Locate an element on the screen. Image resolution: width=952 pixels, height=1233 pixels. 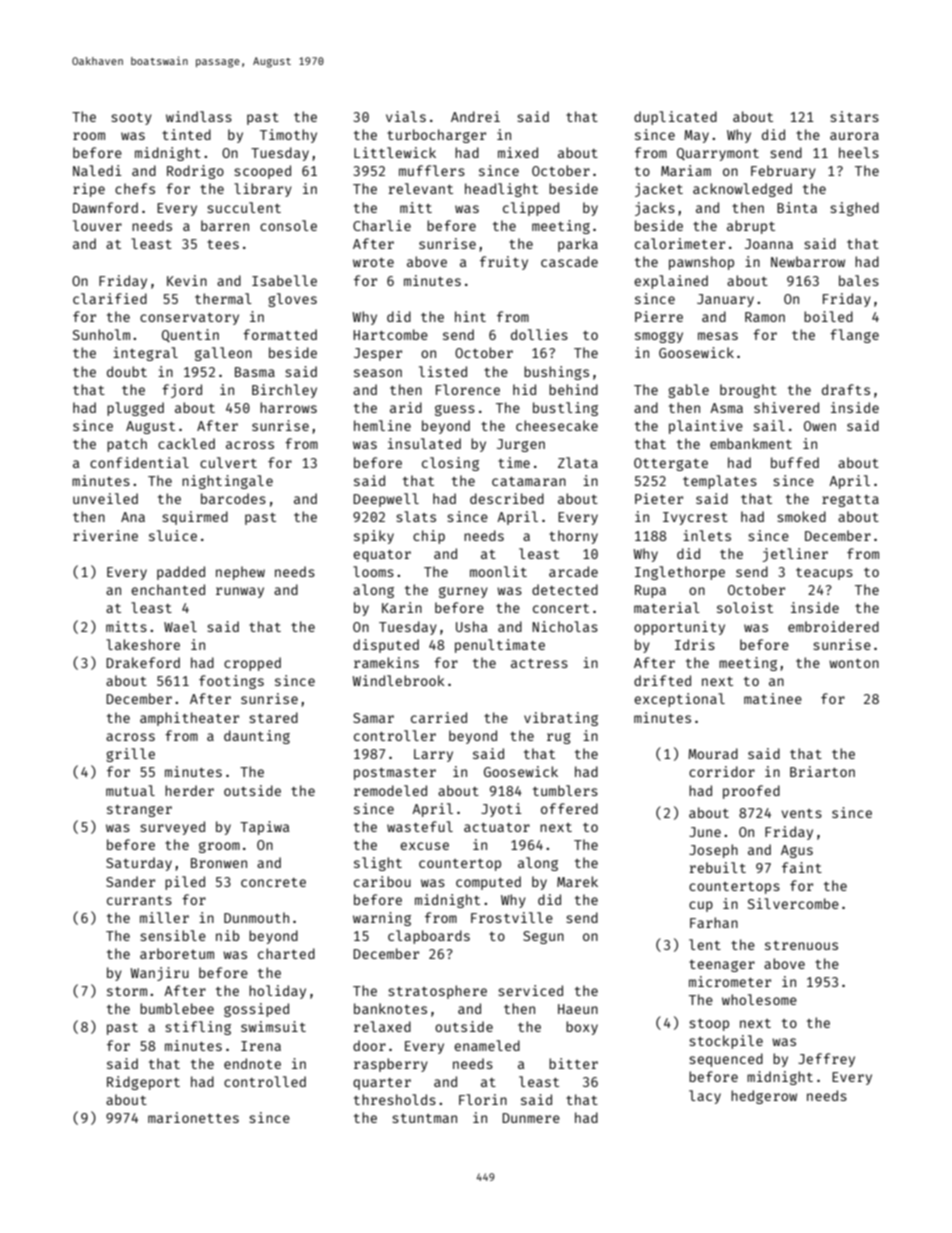
sitars is located at coordinates (854, 116).
